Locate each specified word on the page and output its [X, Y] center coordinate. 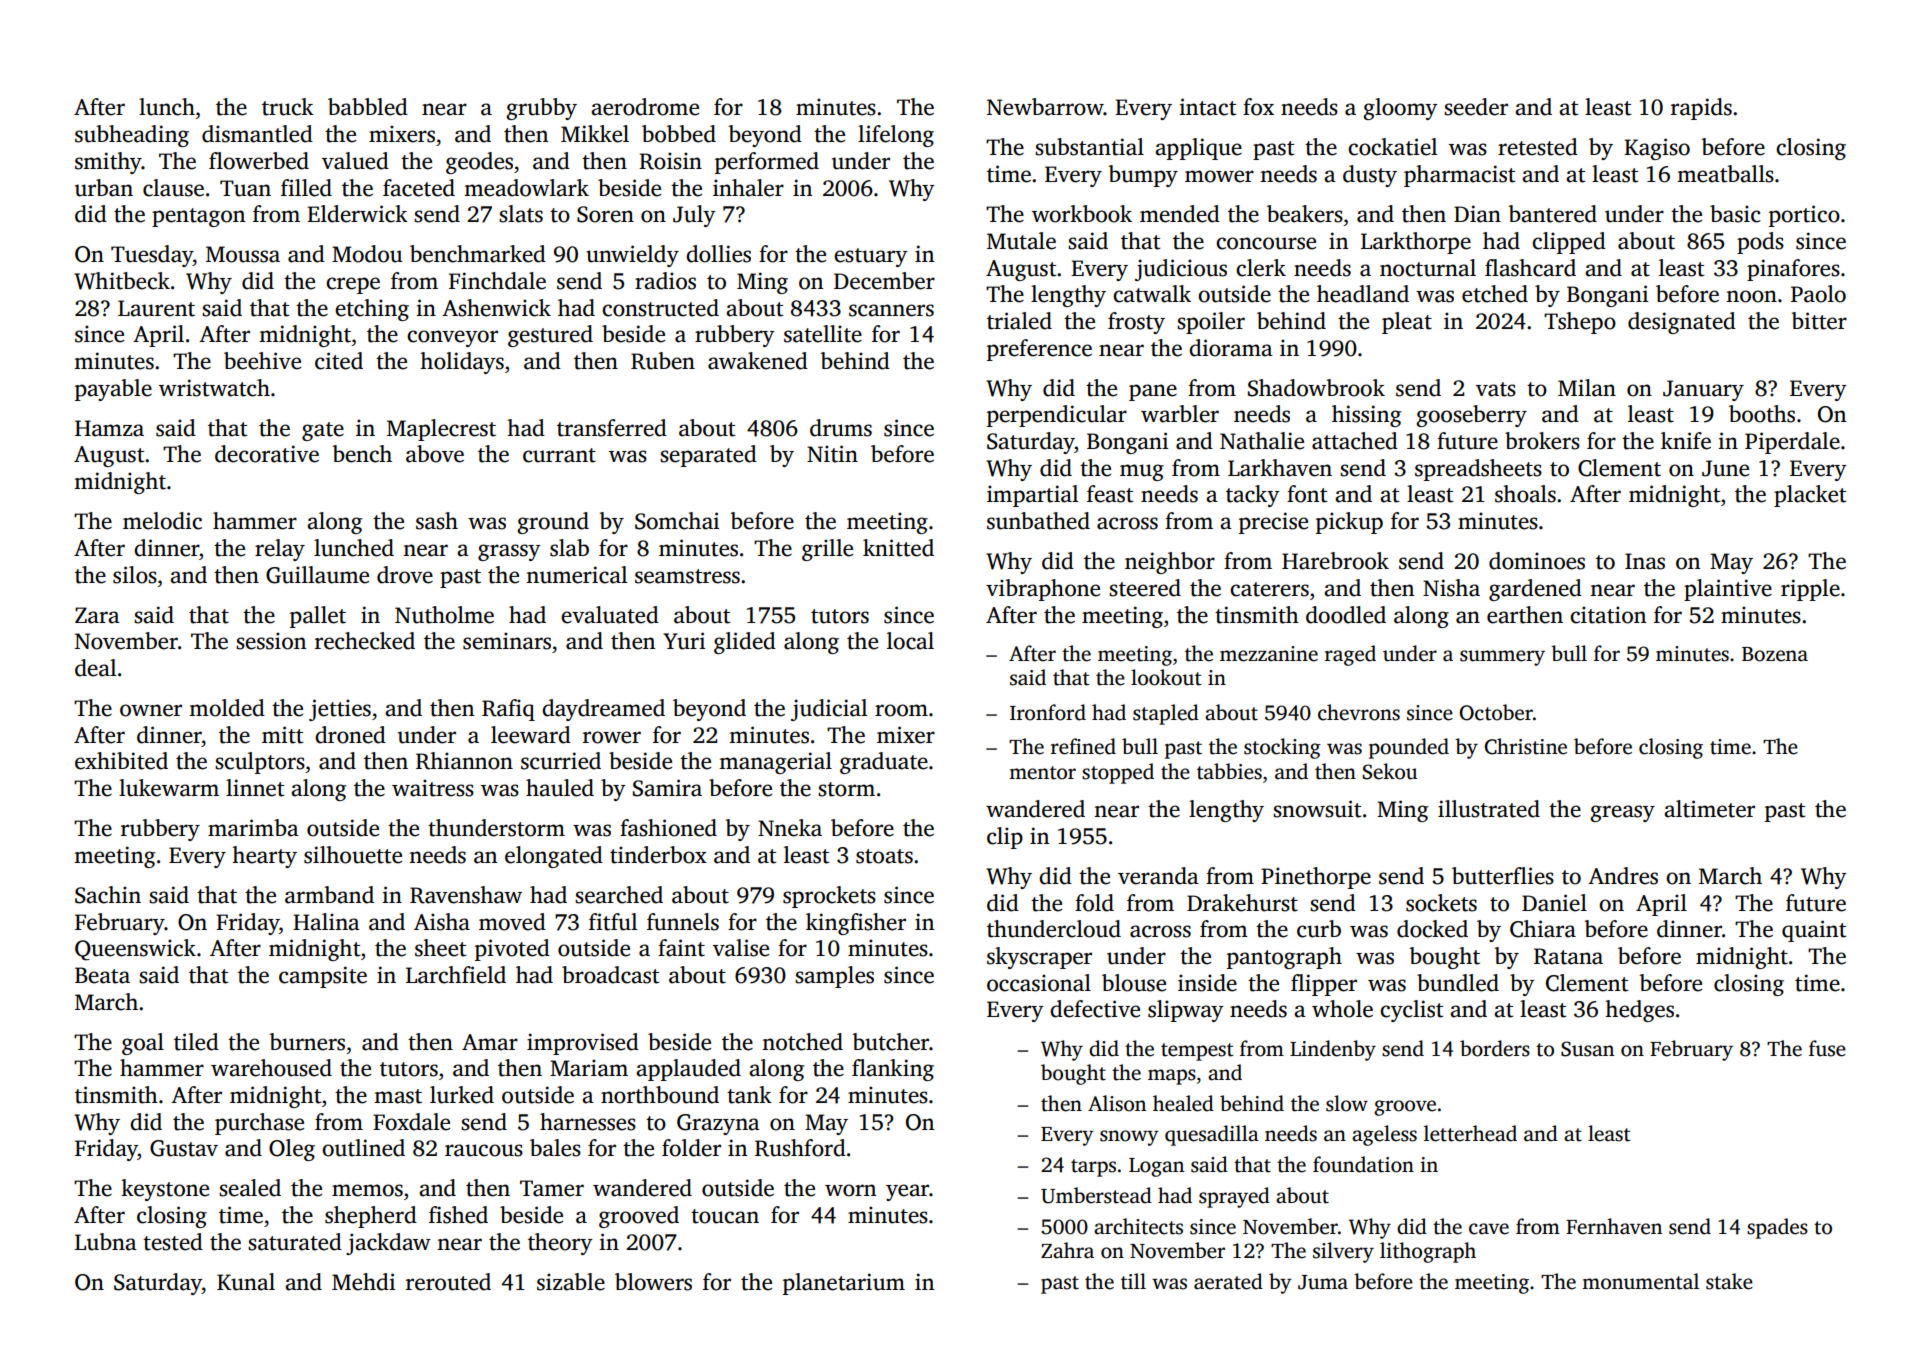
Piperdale [1792, 443]
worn [850, 1190]
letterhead [1470, 1133]
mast [398, 1096]
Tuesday [152, 256]
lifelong [896, 136]
